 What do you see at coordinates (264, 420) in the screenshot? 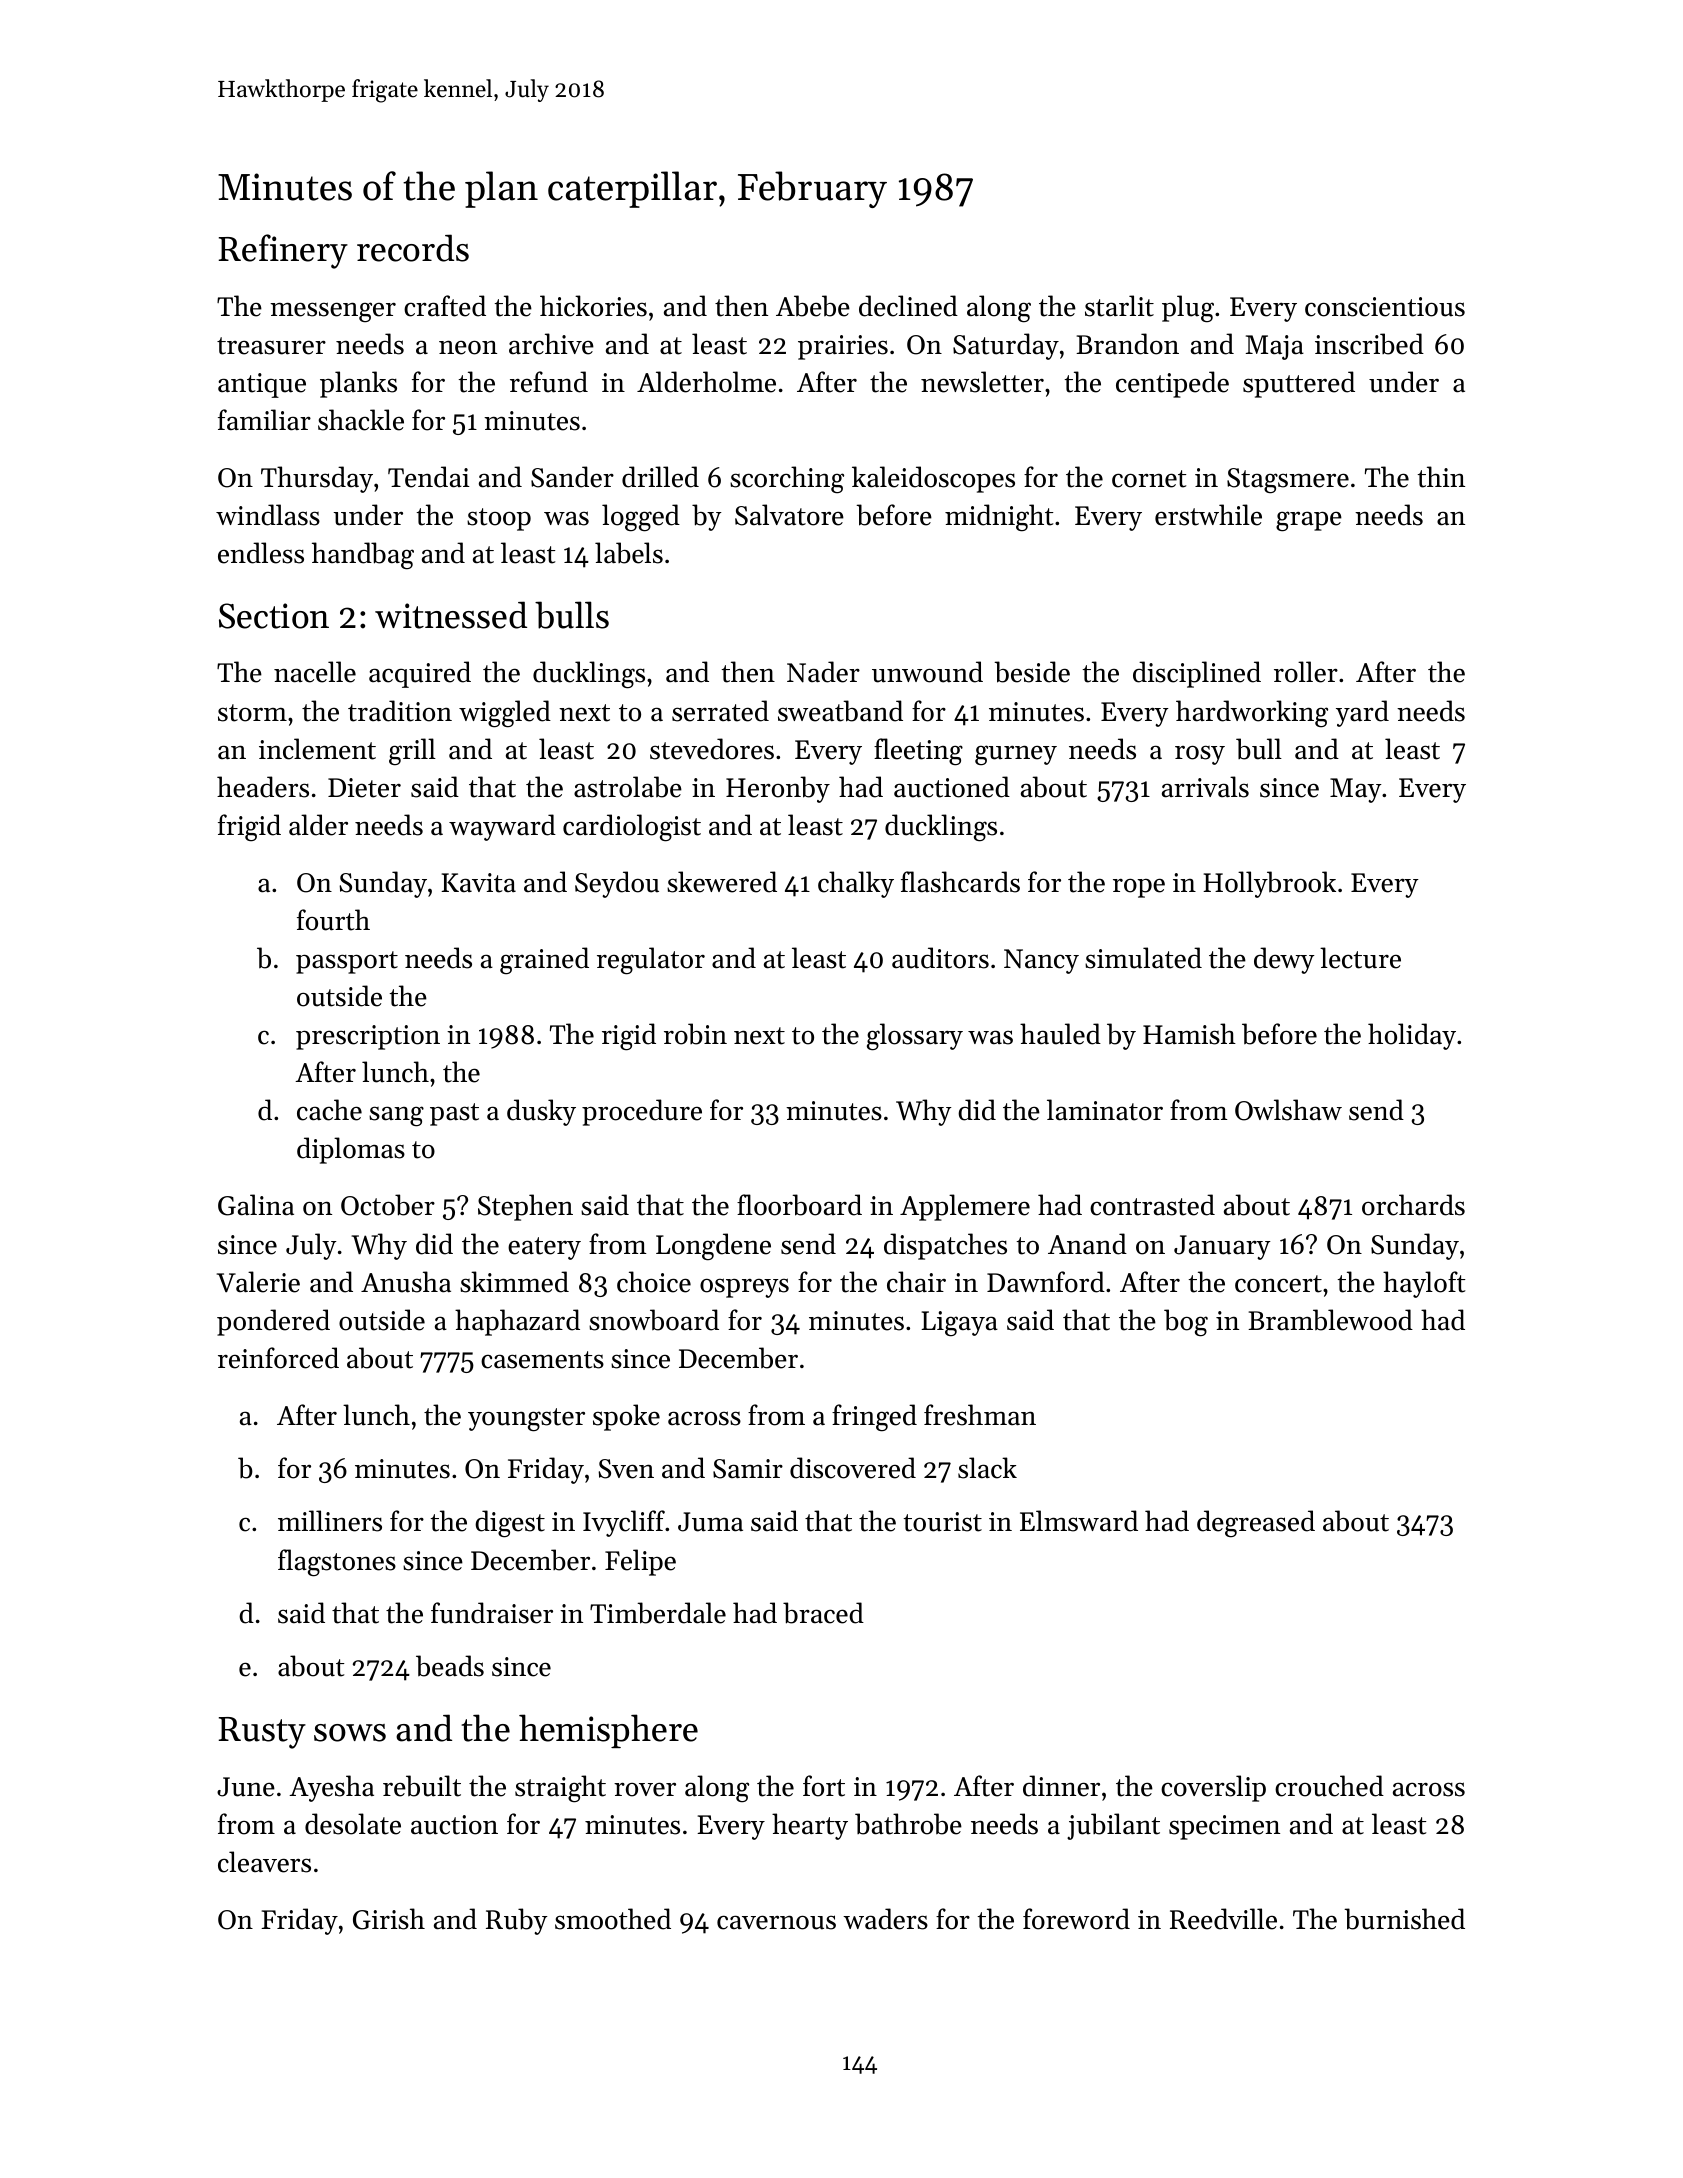
I see `familiar` at bounding box center [264, 420].
